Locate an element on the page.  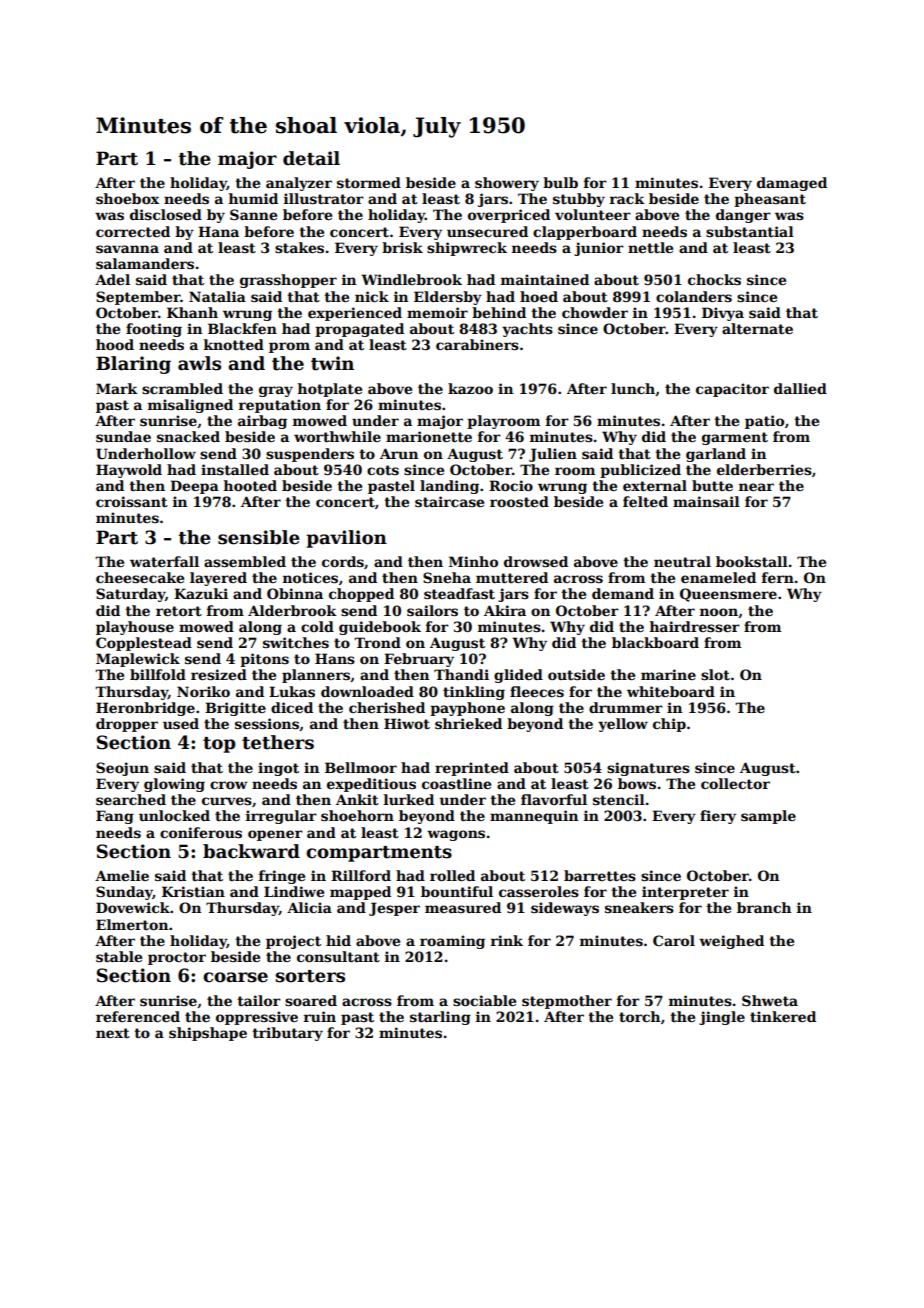
damaged is located at coordinates (792, 184).
